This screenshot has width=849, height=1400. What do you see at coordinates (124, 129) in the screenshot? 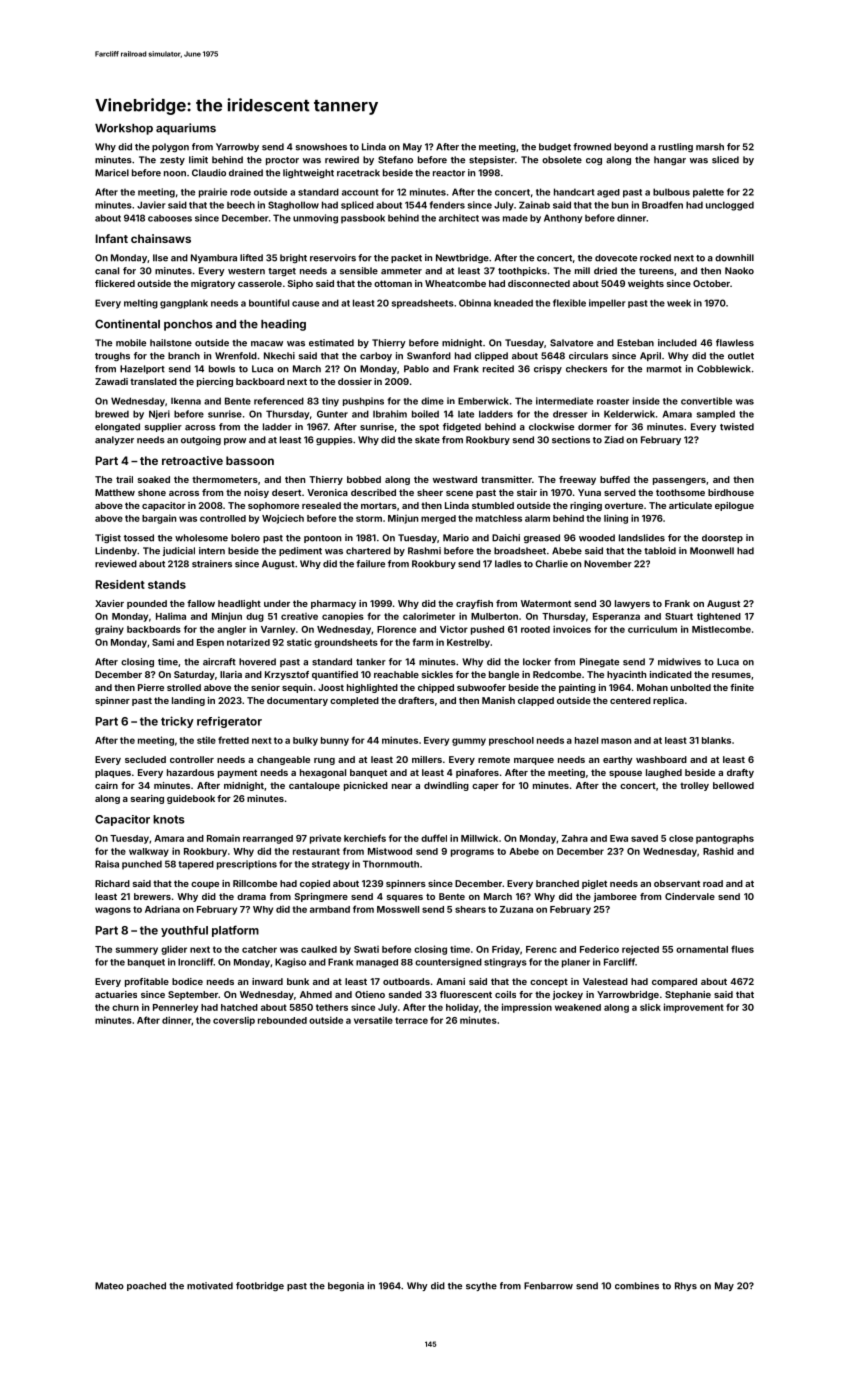
I see `Workshop` at bounding box center [124, 129].
